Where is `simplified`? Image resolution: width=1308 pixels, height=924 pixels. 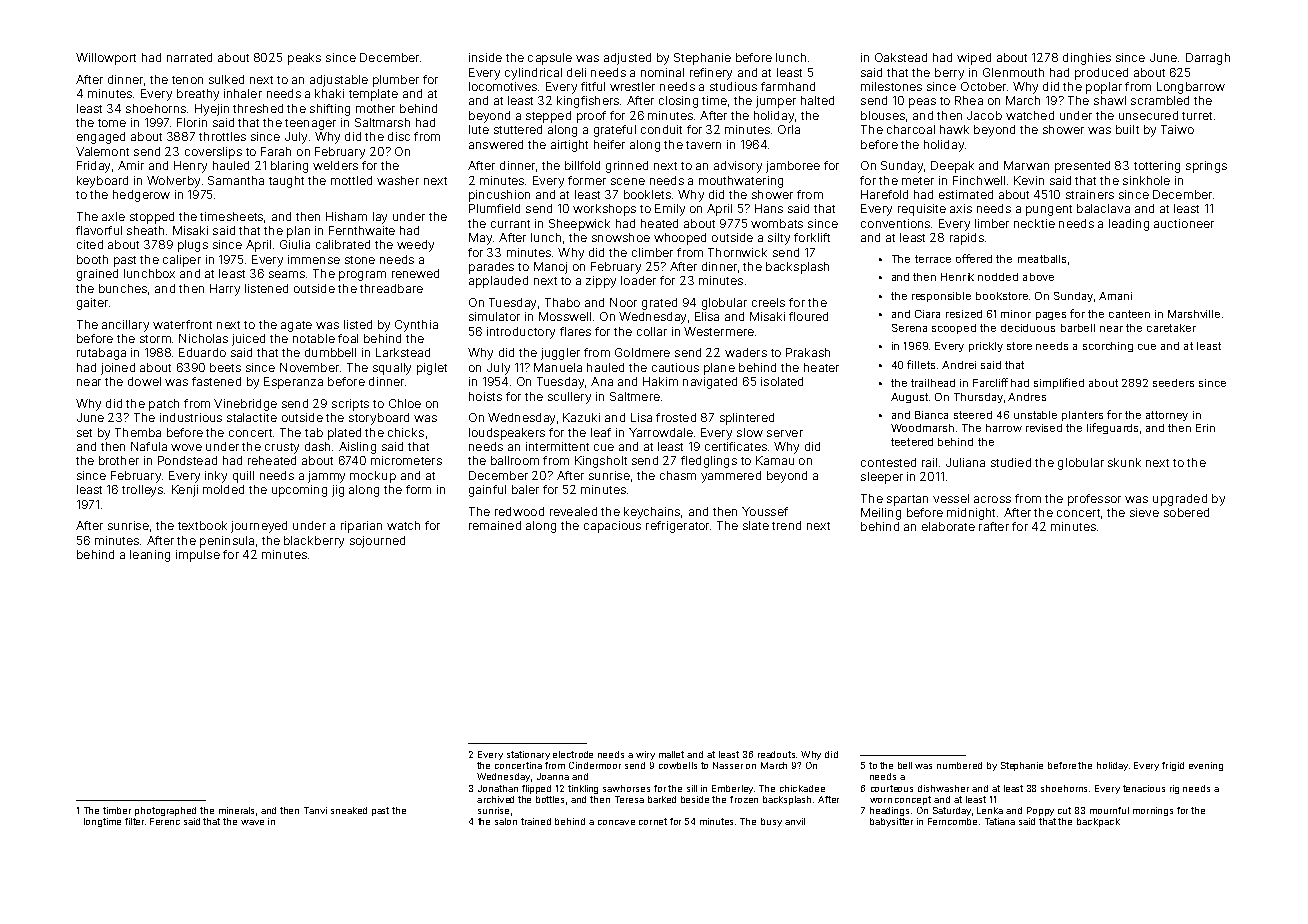 simplified is located at coordinates (1059, 383).
